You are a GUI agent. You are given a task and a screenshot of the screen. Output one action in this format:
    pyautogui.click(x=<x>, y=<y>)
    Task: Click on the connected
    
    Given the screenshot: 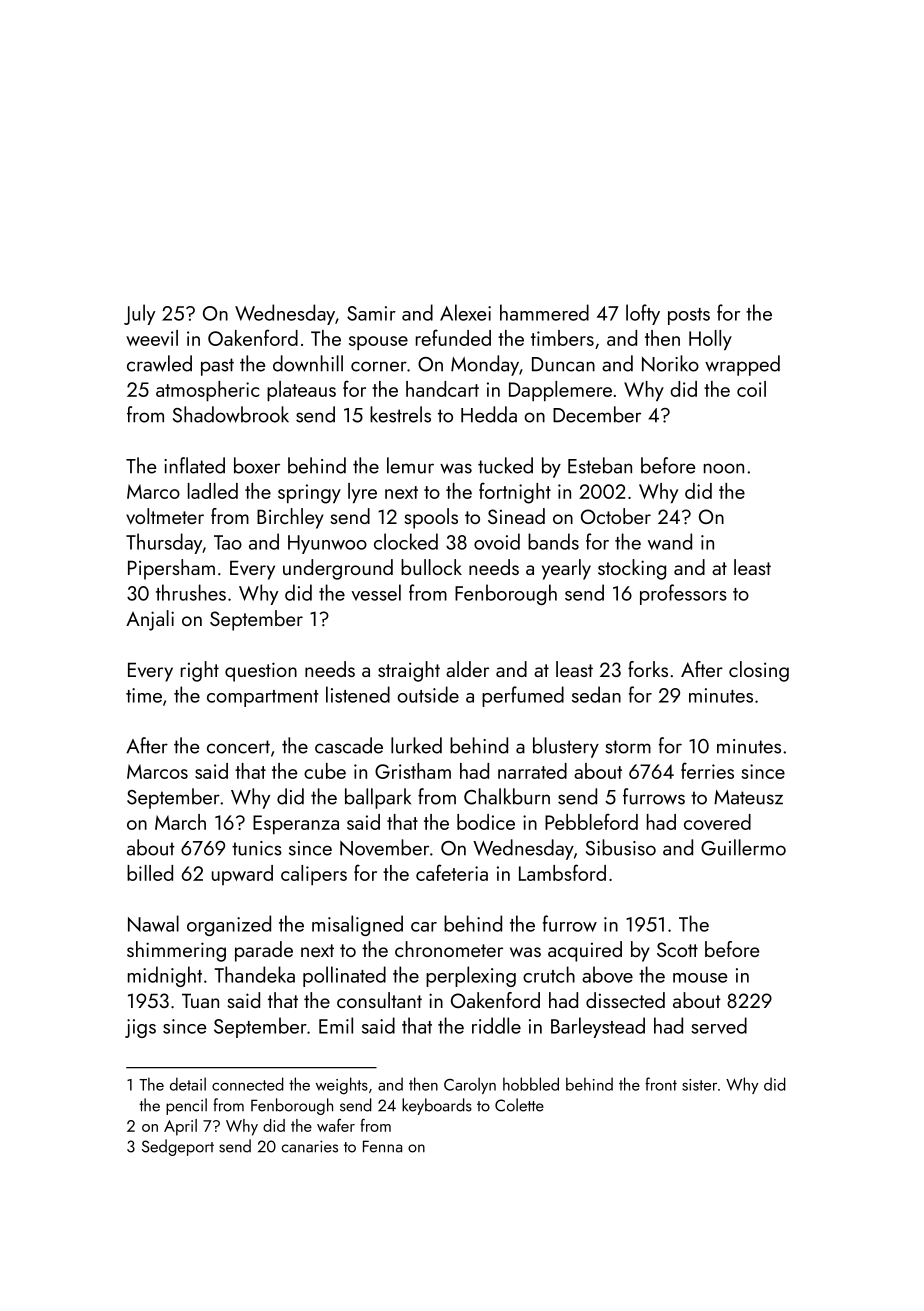 What is the action you would take?
    pyautogui.click(x=248, y=1084)
